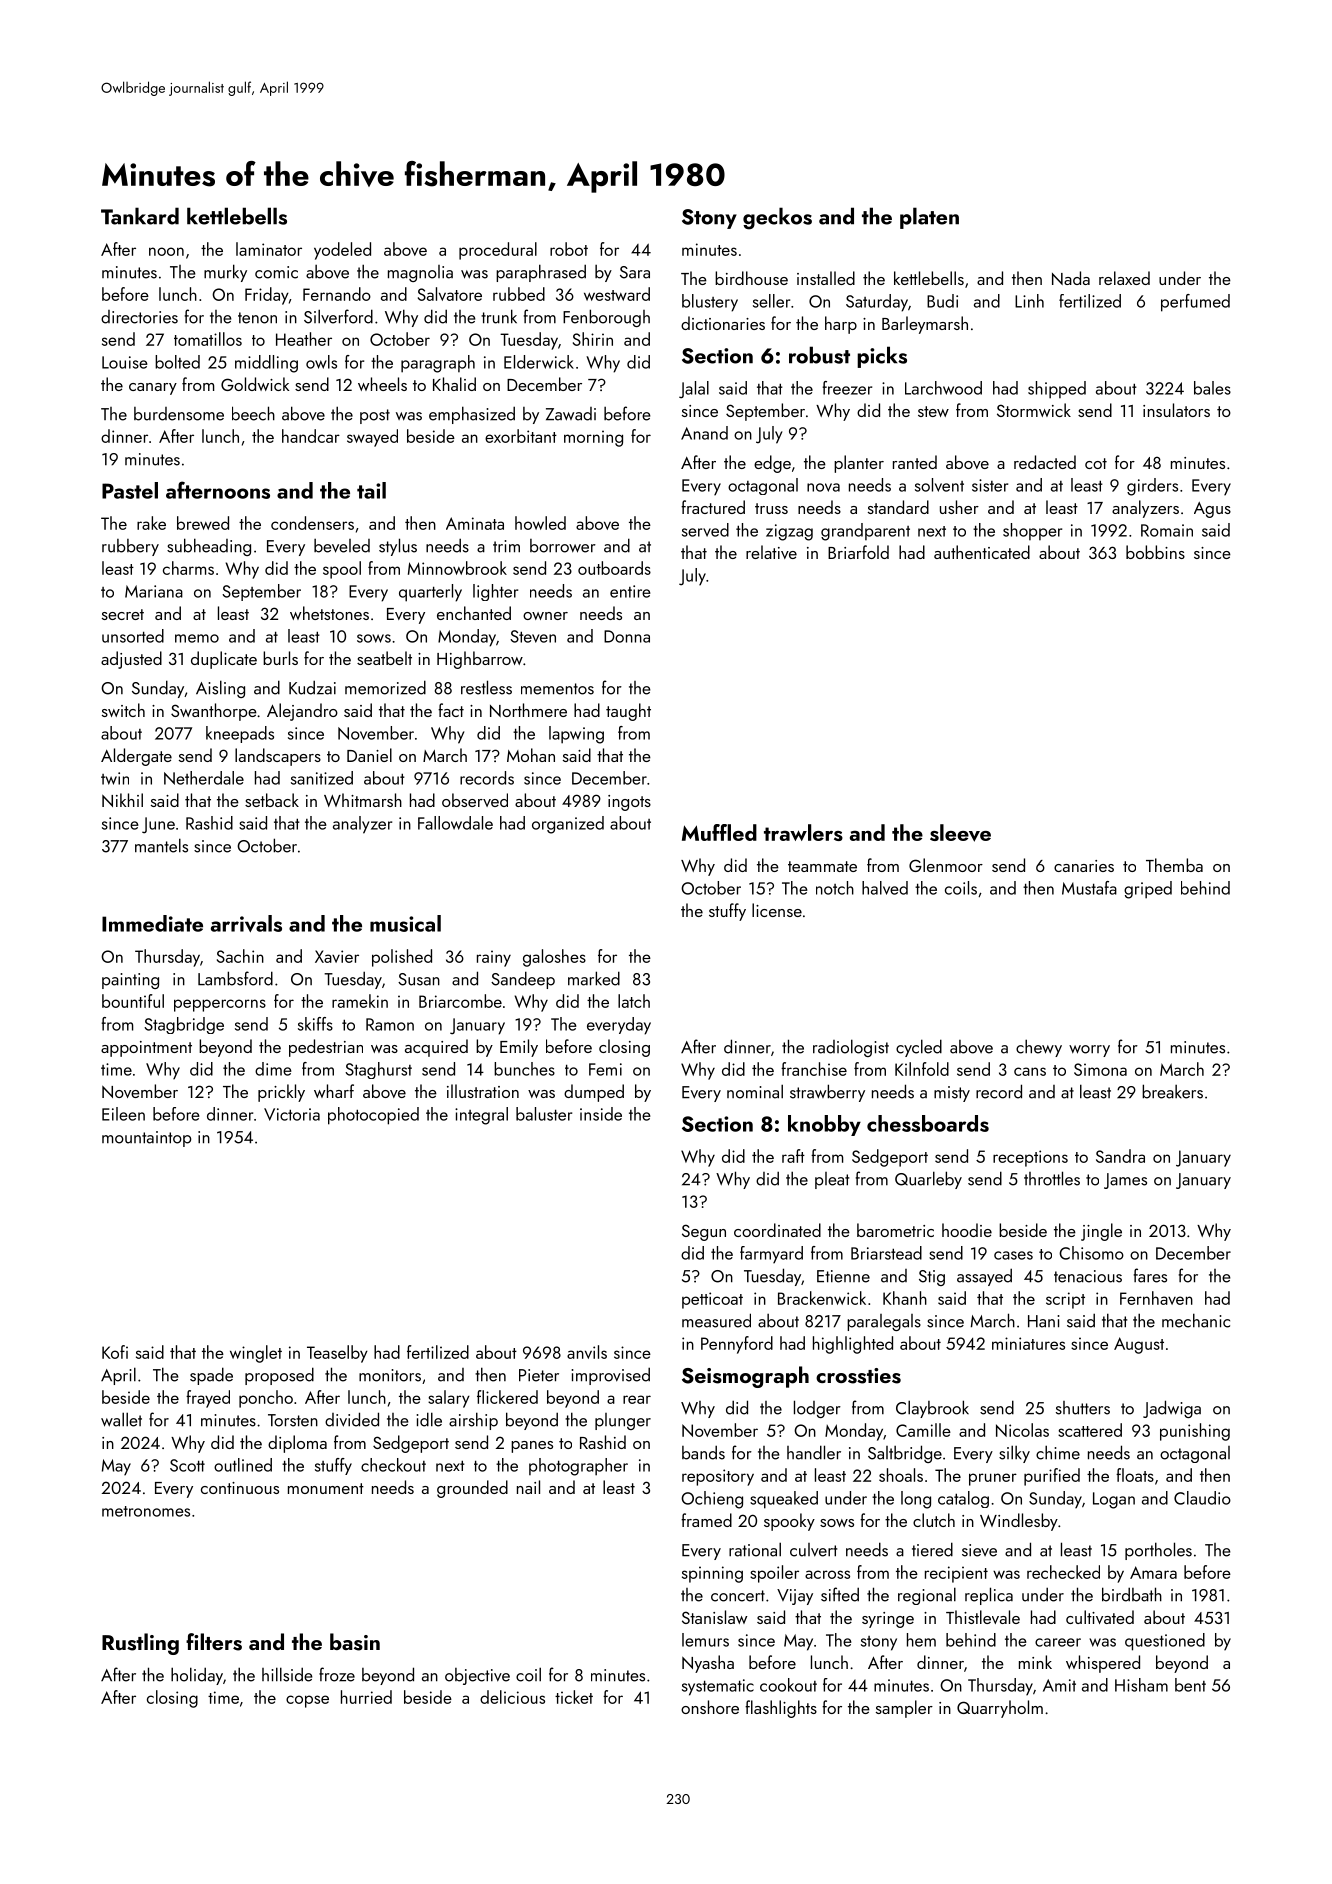 The height and width of the screenshot is (1884, 1332). Describe the element at coordinates (1155, 552) in the screenshot. I see `bobbins` at that location.
